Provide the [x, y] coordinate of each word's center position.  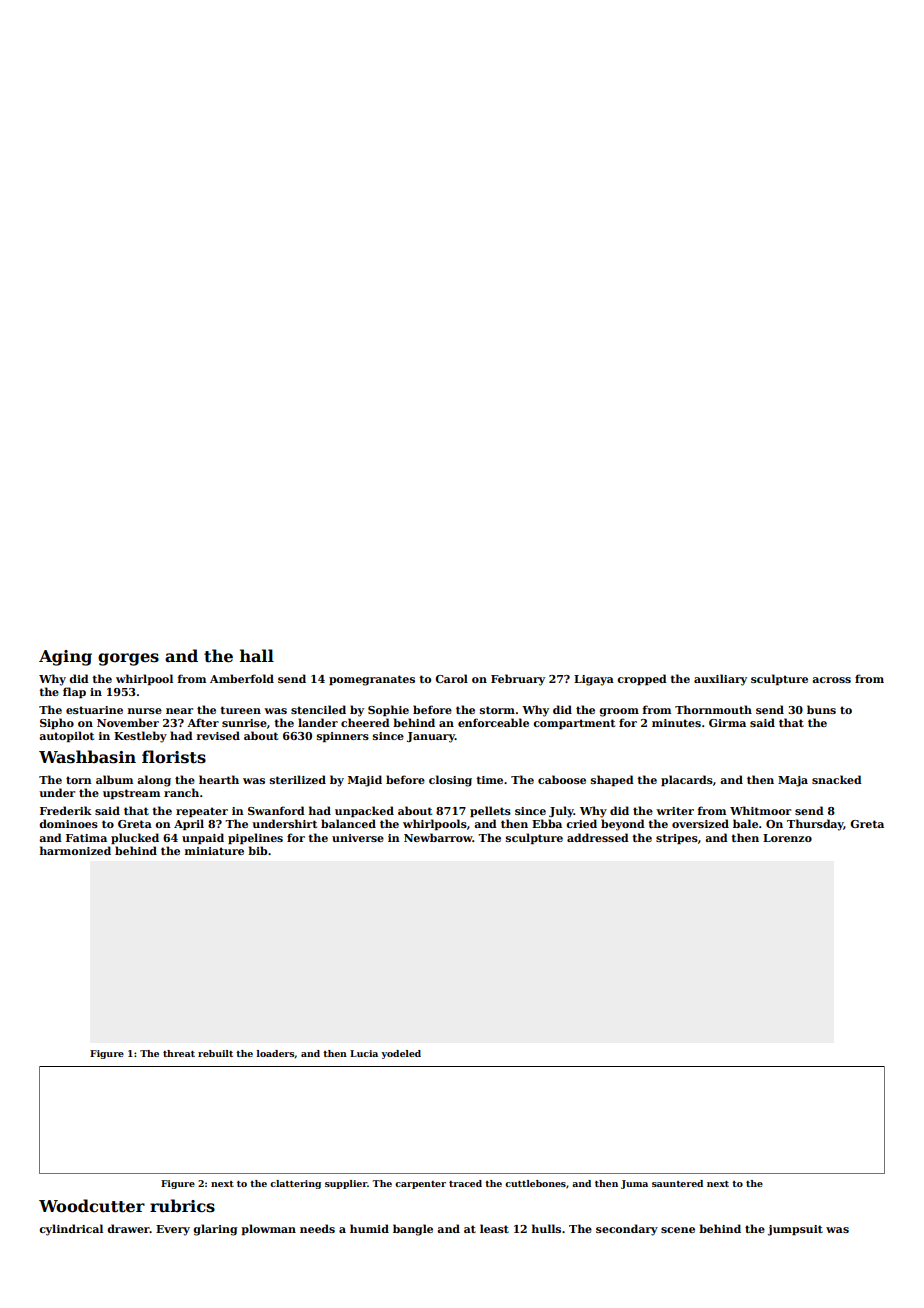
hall [257, 655]
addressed [598, 837]
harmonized [75, 850]
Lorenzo [787, 838]
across [831, 680]
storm [497, 710]
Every [173, 1230]
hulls [546, 1228]
